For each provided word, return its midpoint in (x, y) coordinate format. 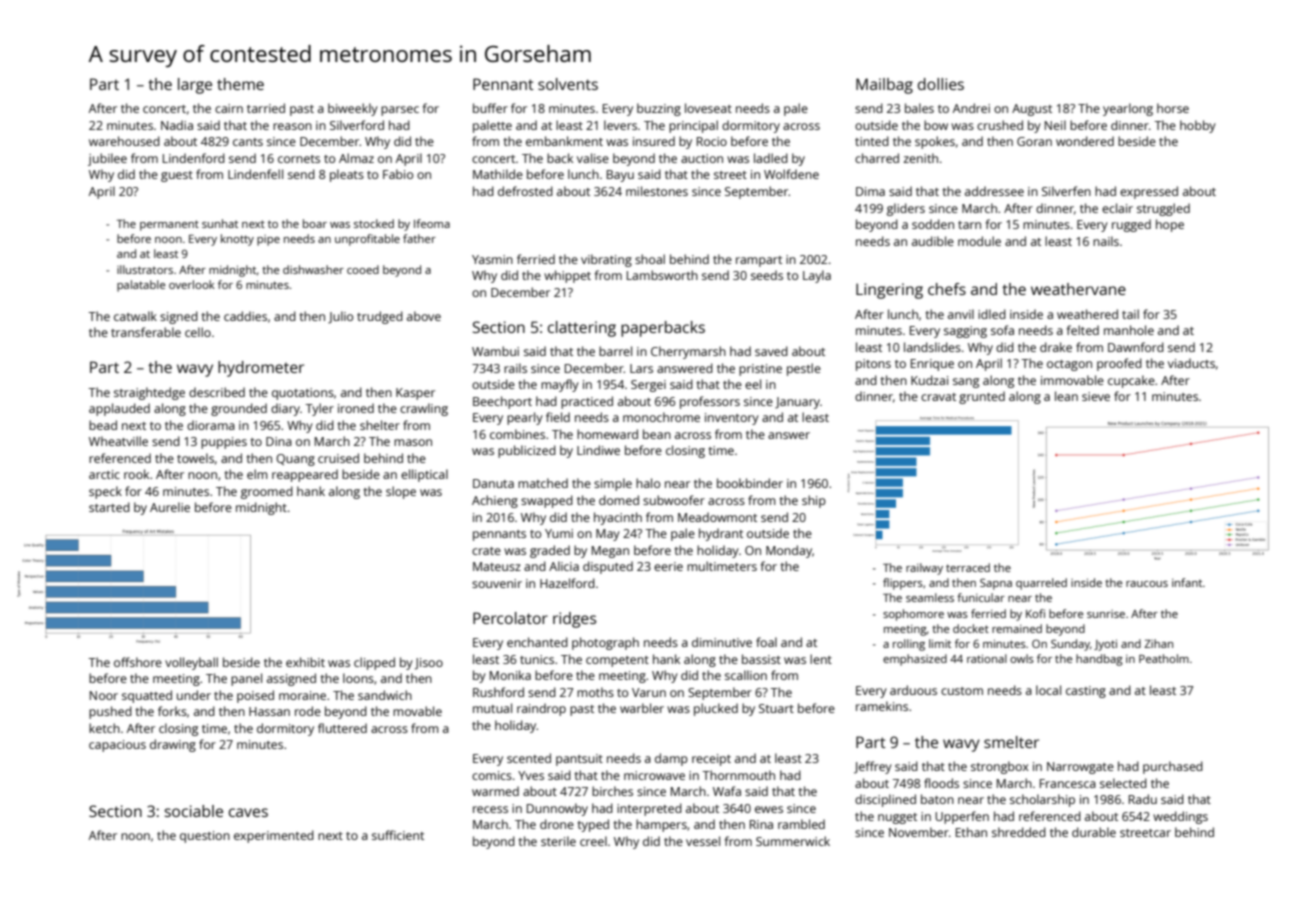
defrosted (525, 191)
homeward (607, 434)
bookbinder (750, 483)
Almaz (356, 158)
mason (413, 442)
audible (933, 241)
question (205, 837)
